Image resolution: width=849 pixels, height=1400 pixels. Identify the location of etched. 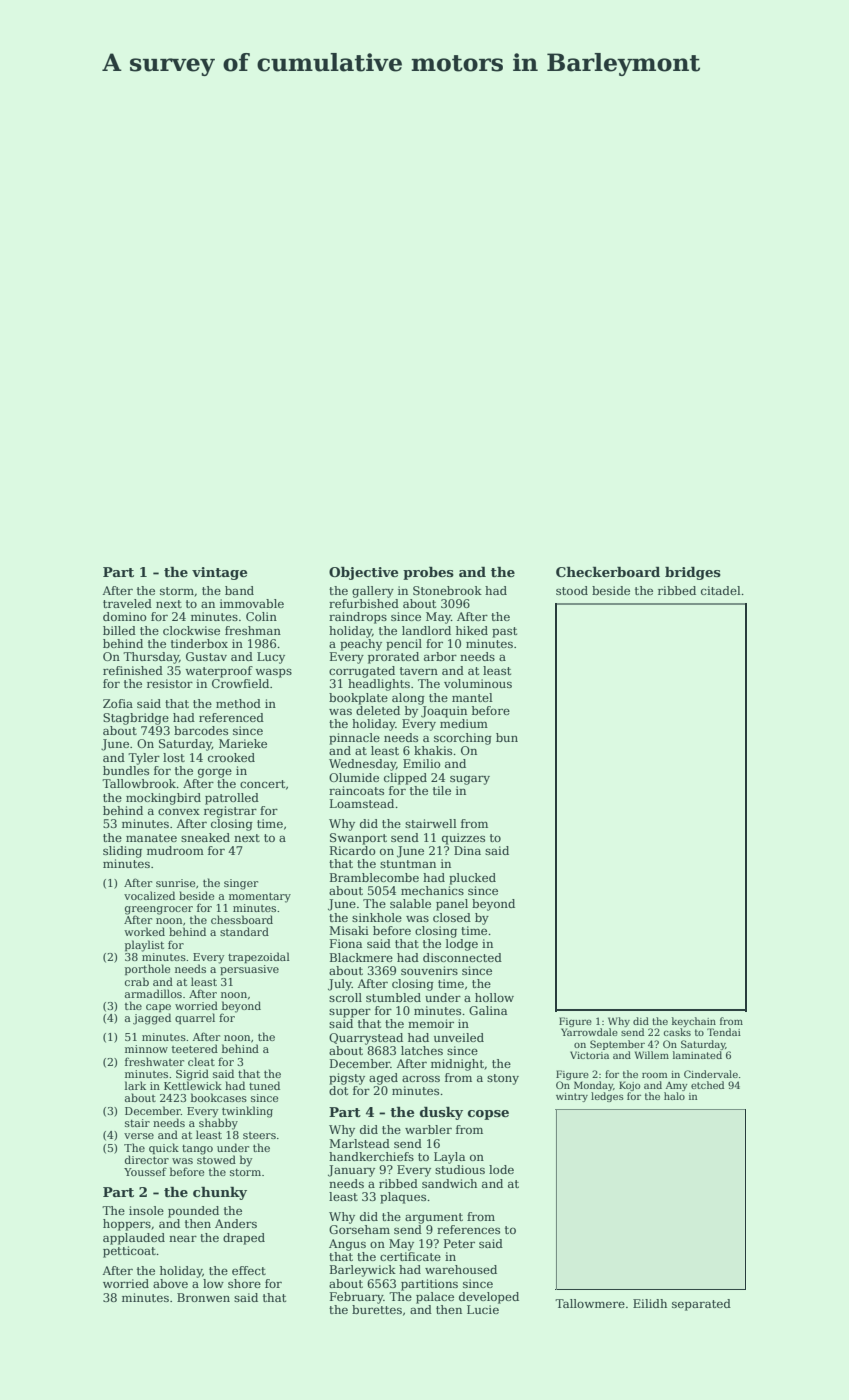
(707, 1085).
